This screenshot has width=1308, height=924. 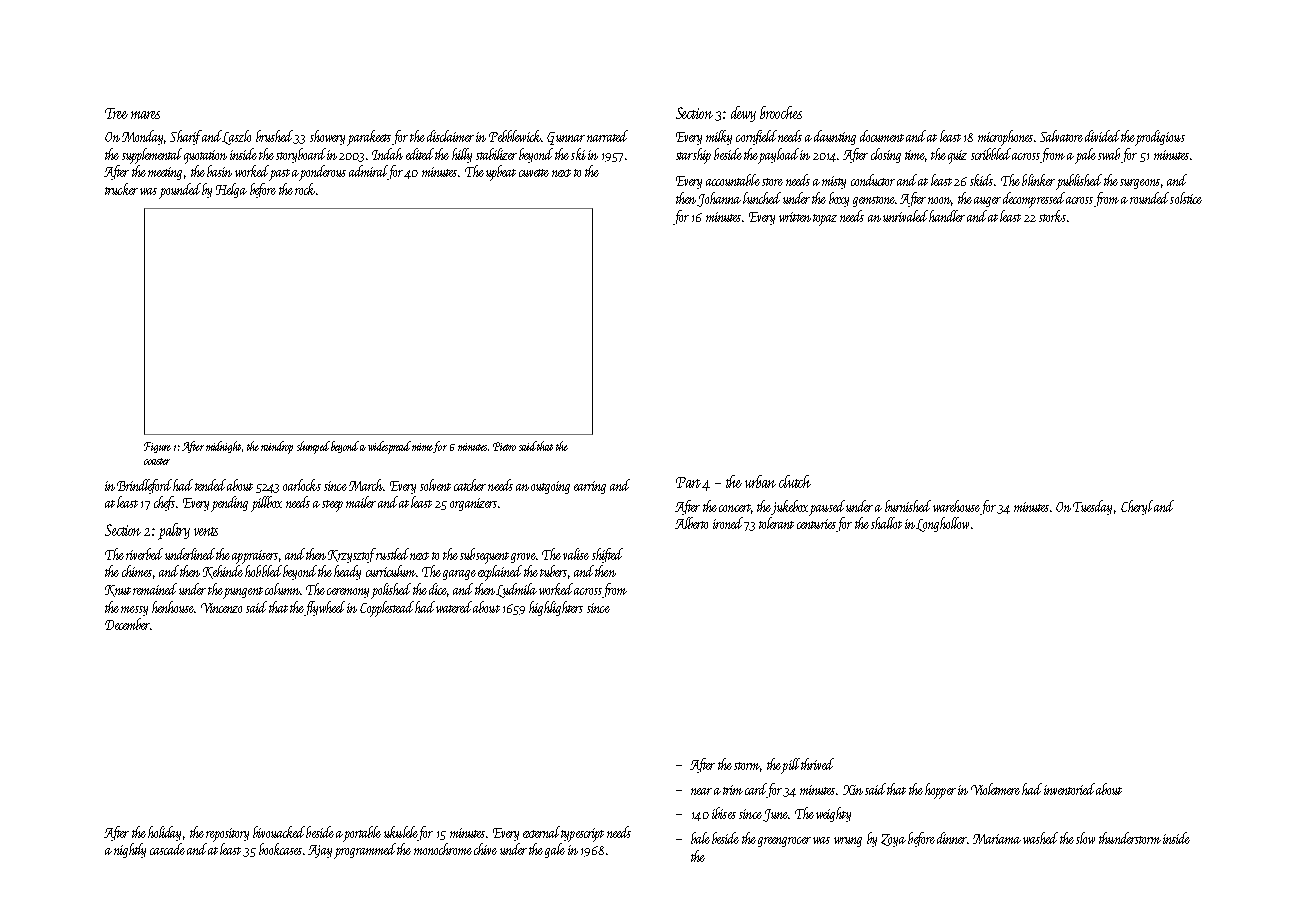 What do you see at coordinates (130, 850) in the screenshot?
I see `nightly` at bounding box center [130, 850].
